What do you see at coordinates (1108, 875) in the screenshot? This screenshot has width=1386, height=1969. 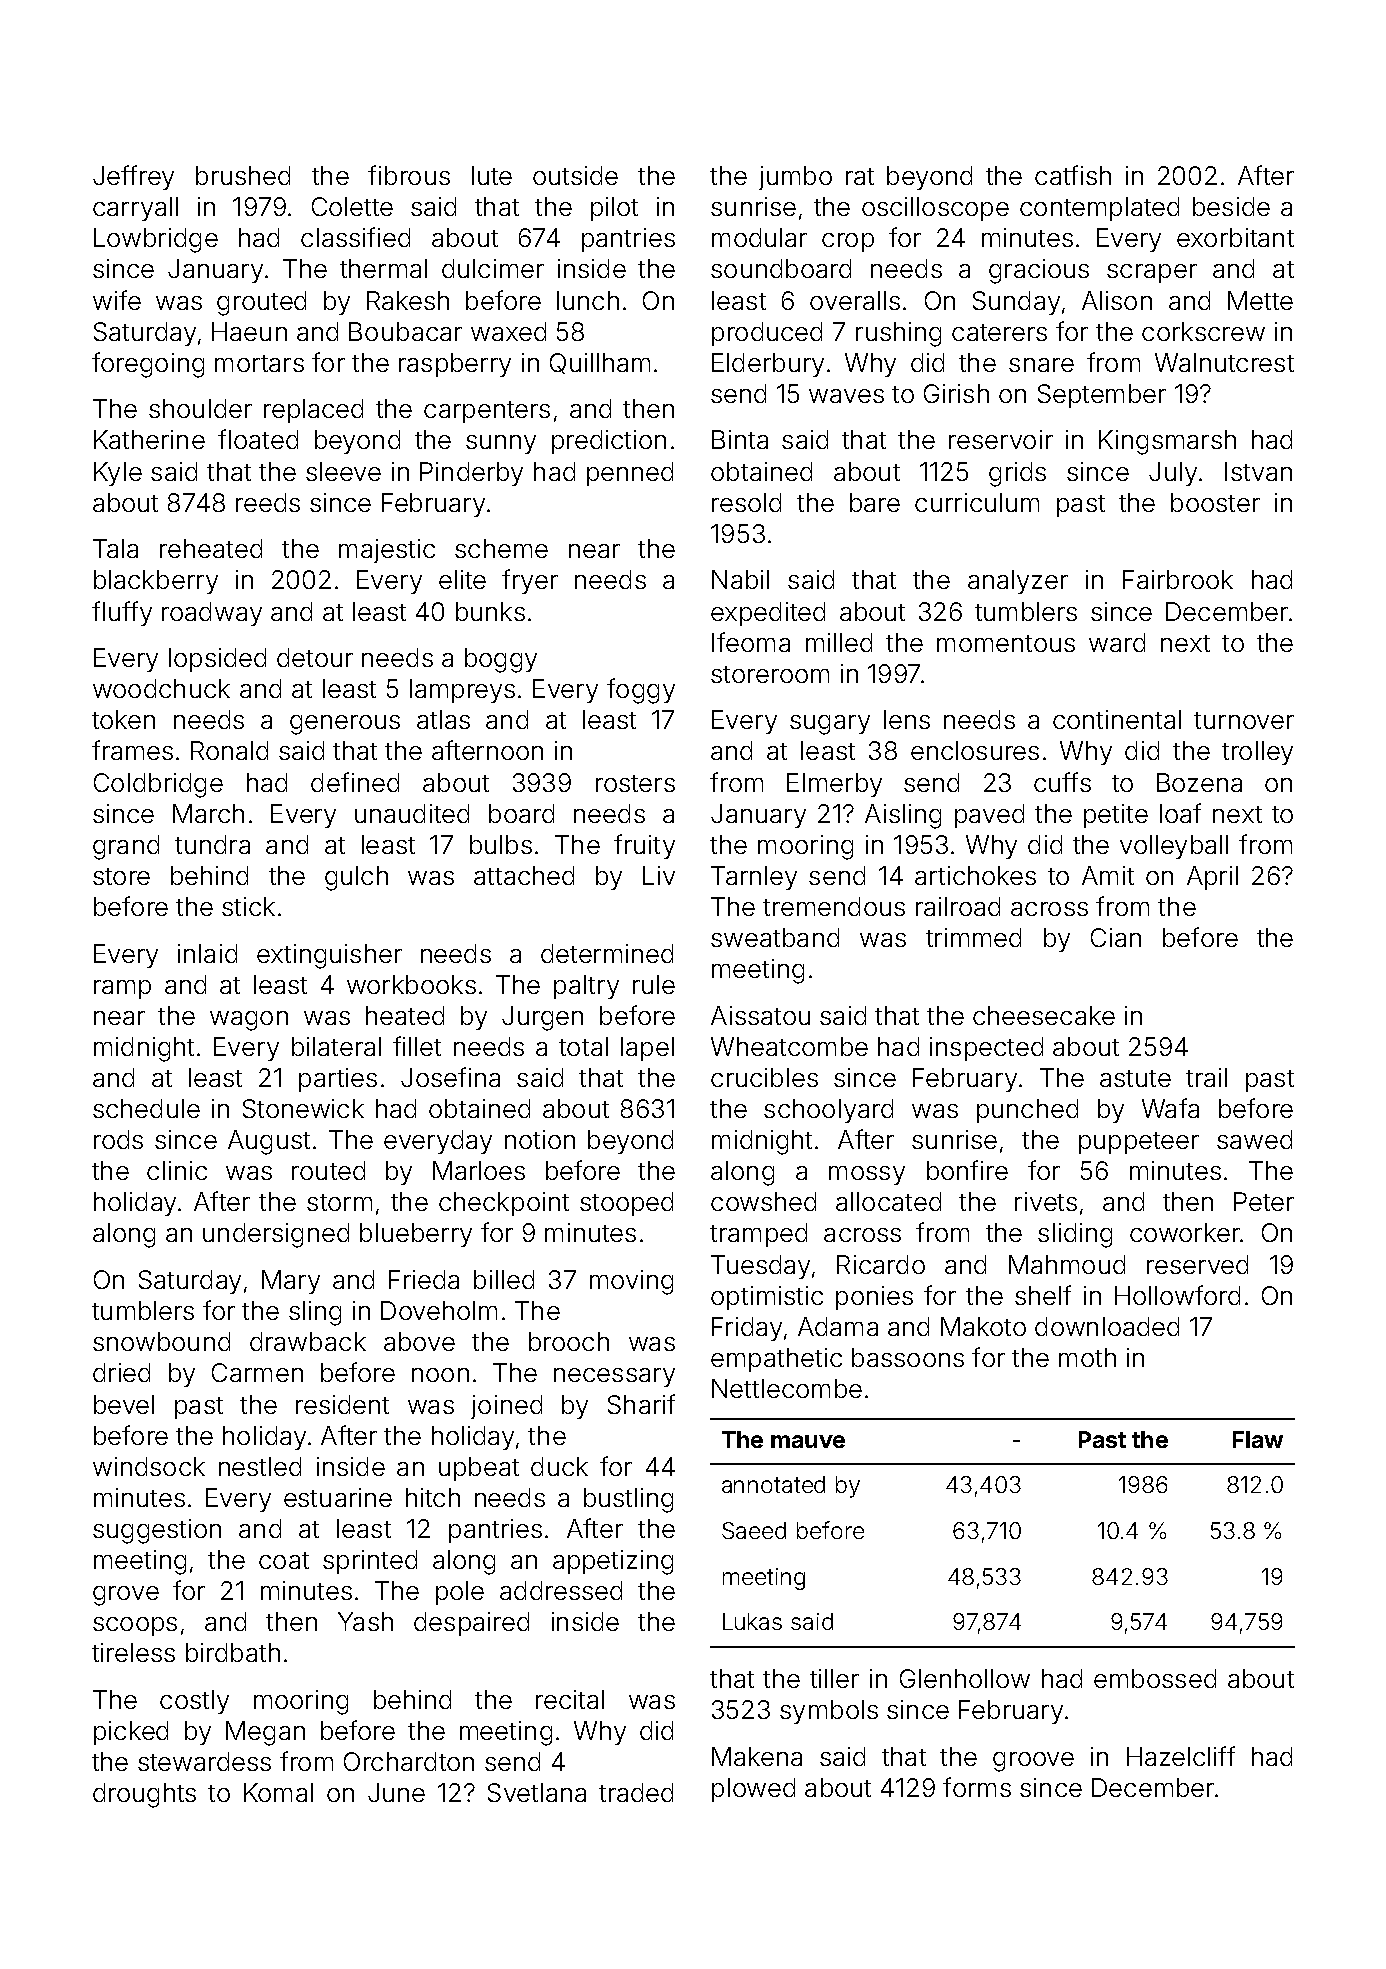 I see `Amit` at bounding box center [1108, 875].
